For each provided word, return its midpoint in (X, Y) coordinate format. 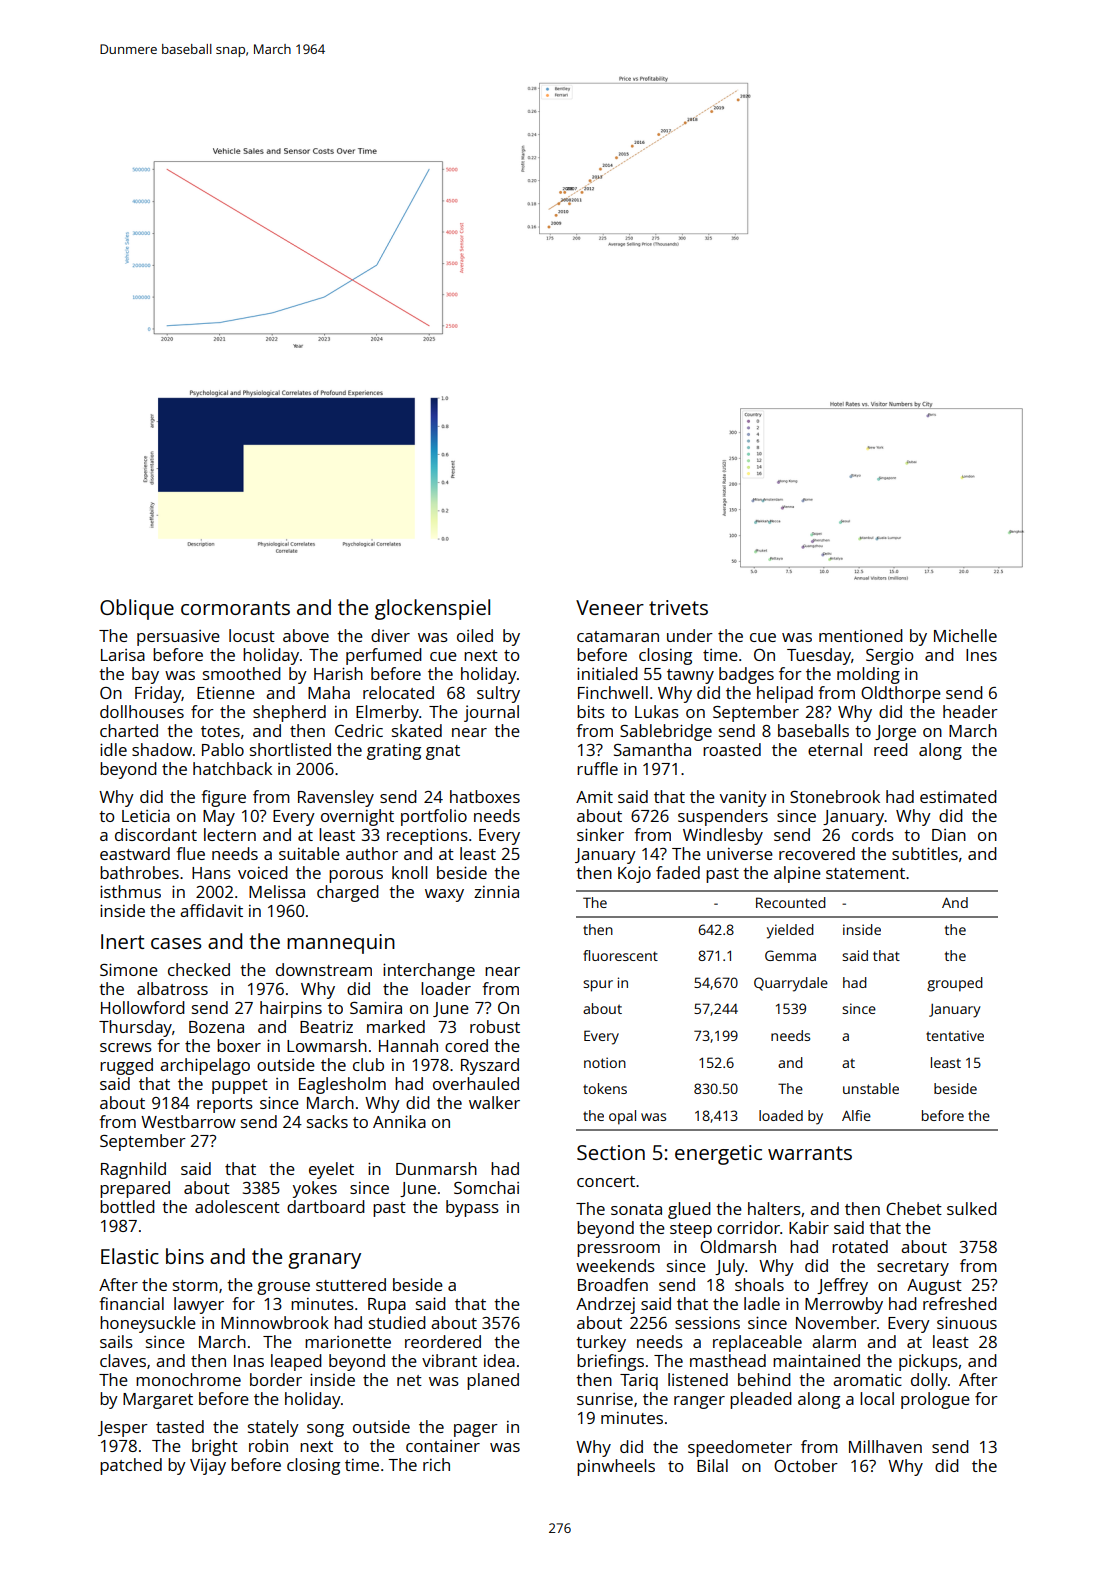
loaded (781, 1115)
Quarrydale (791, 984)
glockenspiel (432, 609)
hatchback (232, 768)
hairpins (291, 1009)
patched (131, 1466)
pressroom (618, 1250)
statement (865, 873)
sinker (600, 834)
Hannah (408, 1045)
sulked (972, 1208)
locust (252, 635)
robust (495, 1026)
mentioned (861, 635)
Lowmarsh (327, 1045)
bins (185, 1256)
